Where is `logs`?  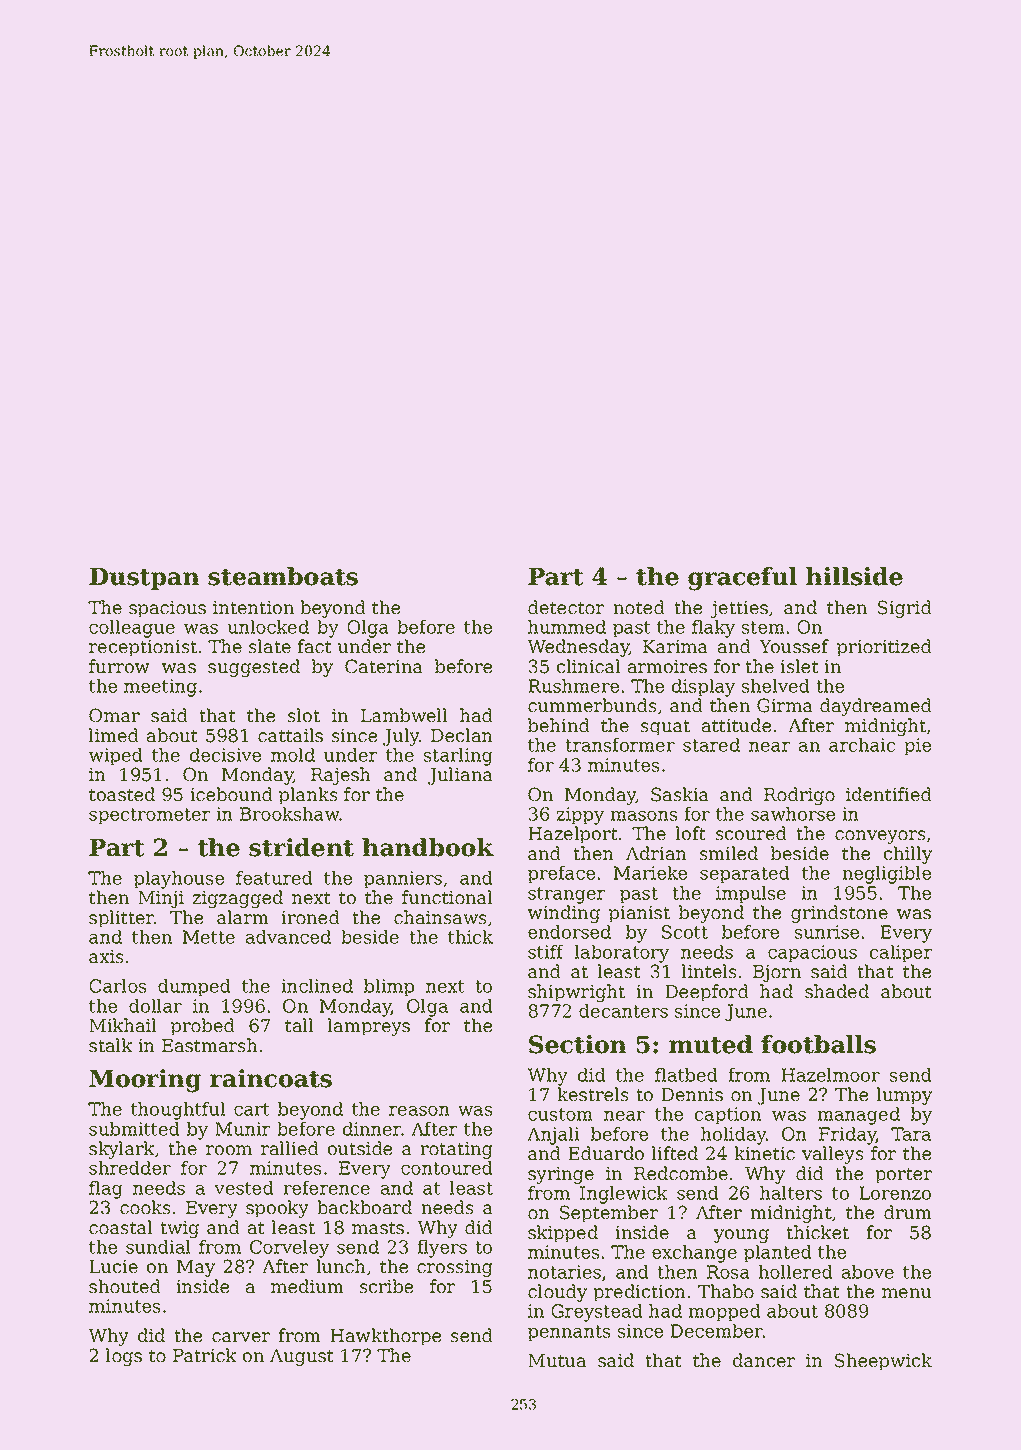
logs is located at coordinates (124, 1357).
